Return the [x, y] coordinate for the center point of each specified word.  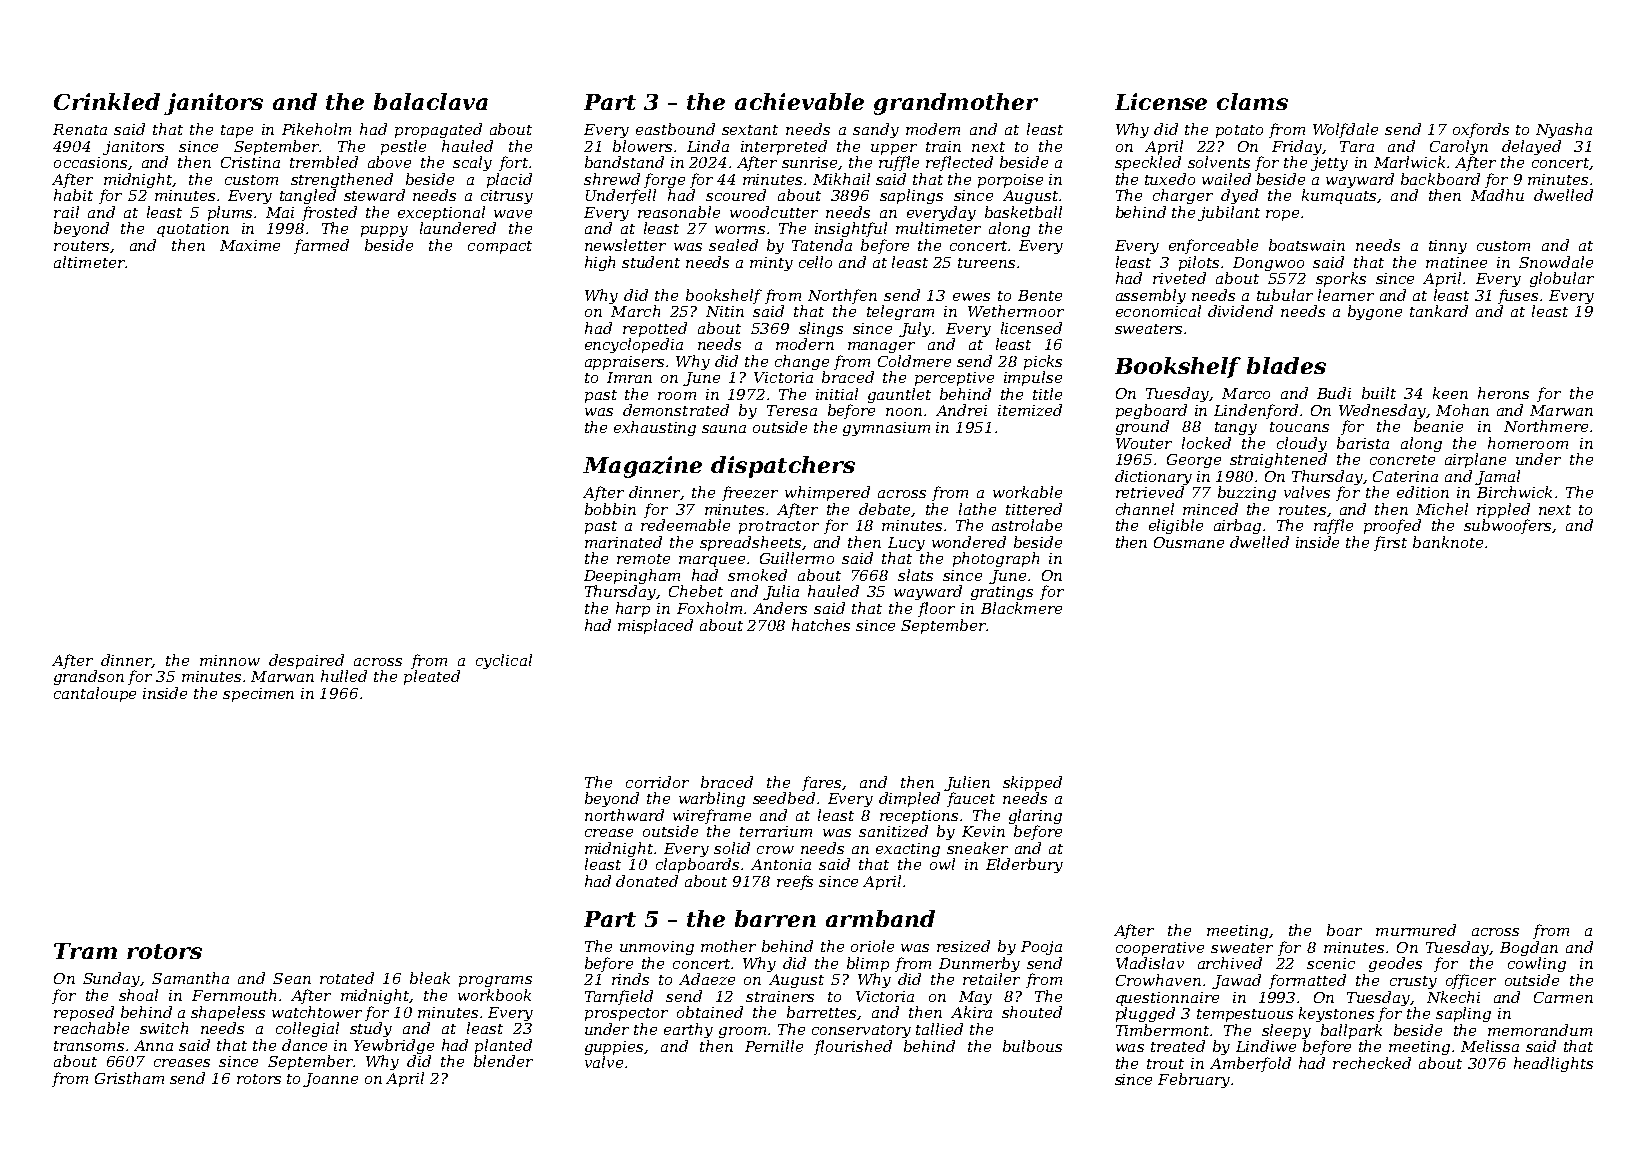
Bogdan [1529, 948]
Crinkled [107, 101]
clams [1252, 101]
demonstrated [676, 410]
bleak [430, 978]
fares [821, 783]
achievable [799, 101]
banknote [1448, 542]
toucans [1299, 427]
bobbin [610, 509]
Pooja [1041, 948]
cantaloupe [95, 694]
